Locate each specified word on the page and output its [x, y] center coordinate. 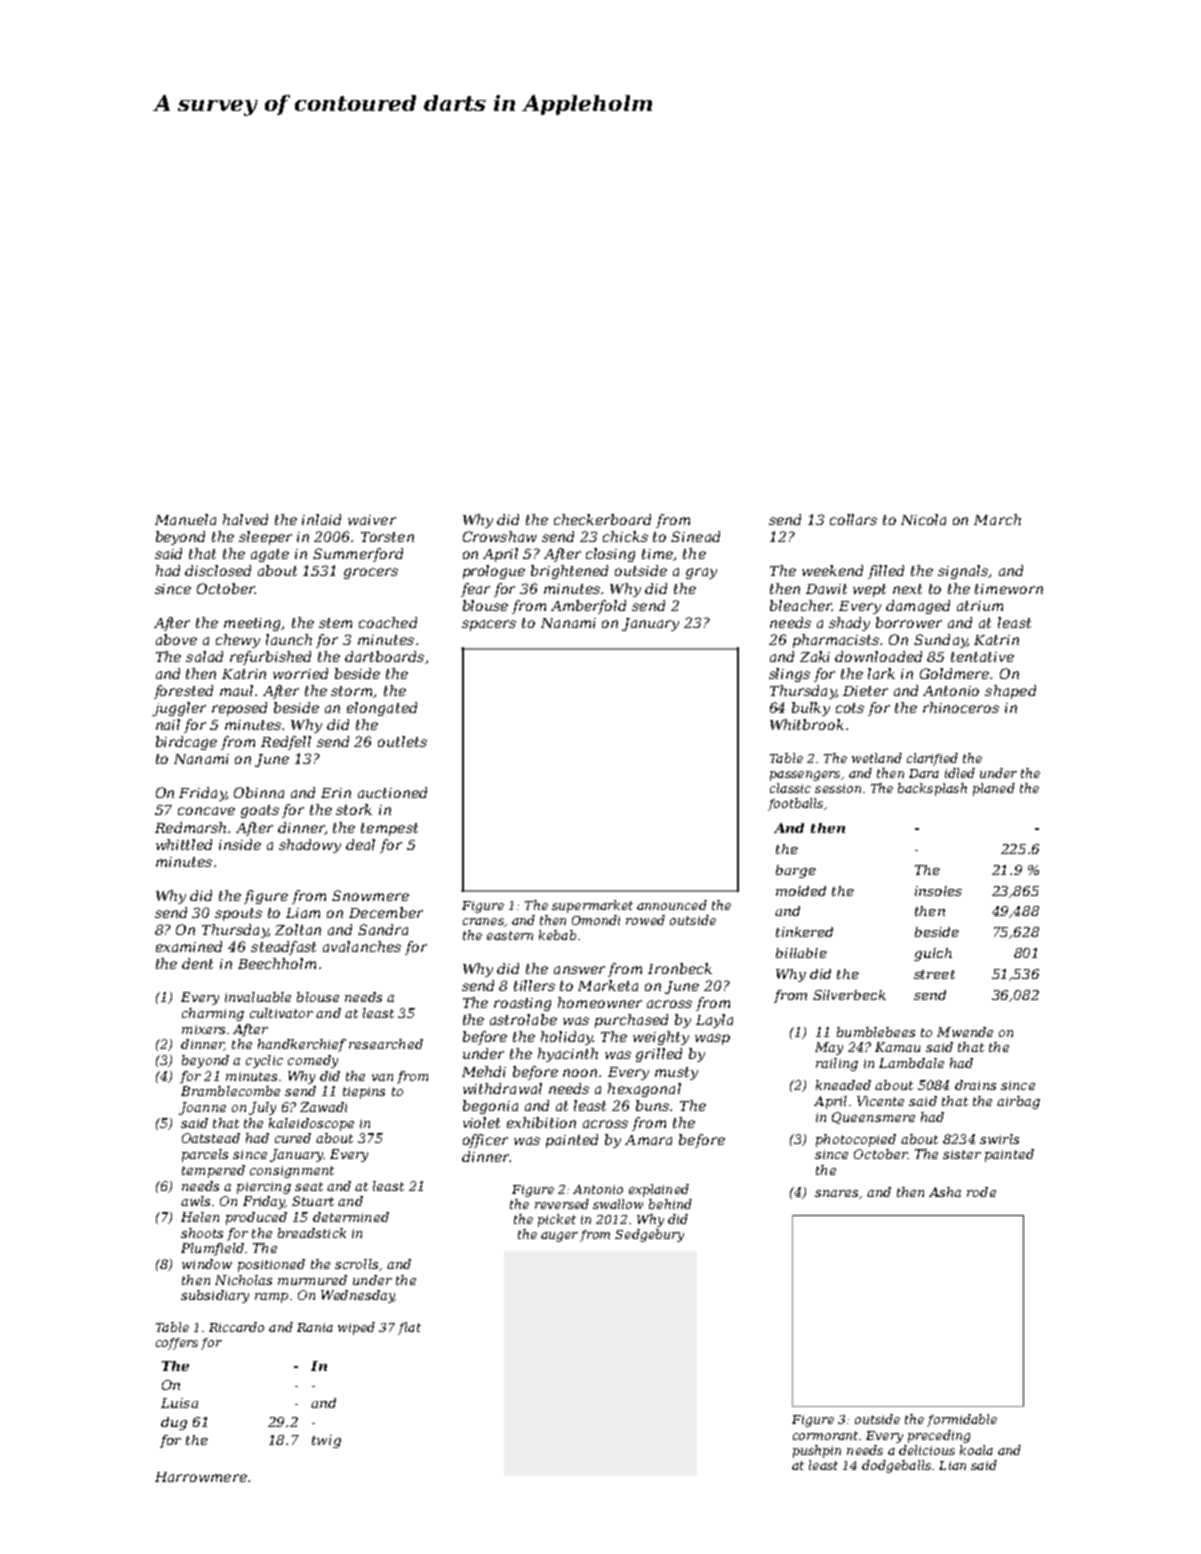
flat [409, 1328]
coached [388, 622]
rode [981, 1192]
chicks [625, 536]
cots [850, 708]
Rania [315, 1327]
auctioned [392, 792]
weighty [661, 1038]
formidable [962, 1420]
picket [557, 1220]
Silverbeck [849, 995]
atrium [980, 606]
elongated [382, 709]
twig [326, 1441]
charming [213, 1014]
